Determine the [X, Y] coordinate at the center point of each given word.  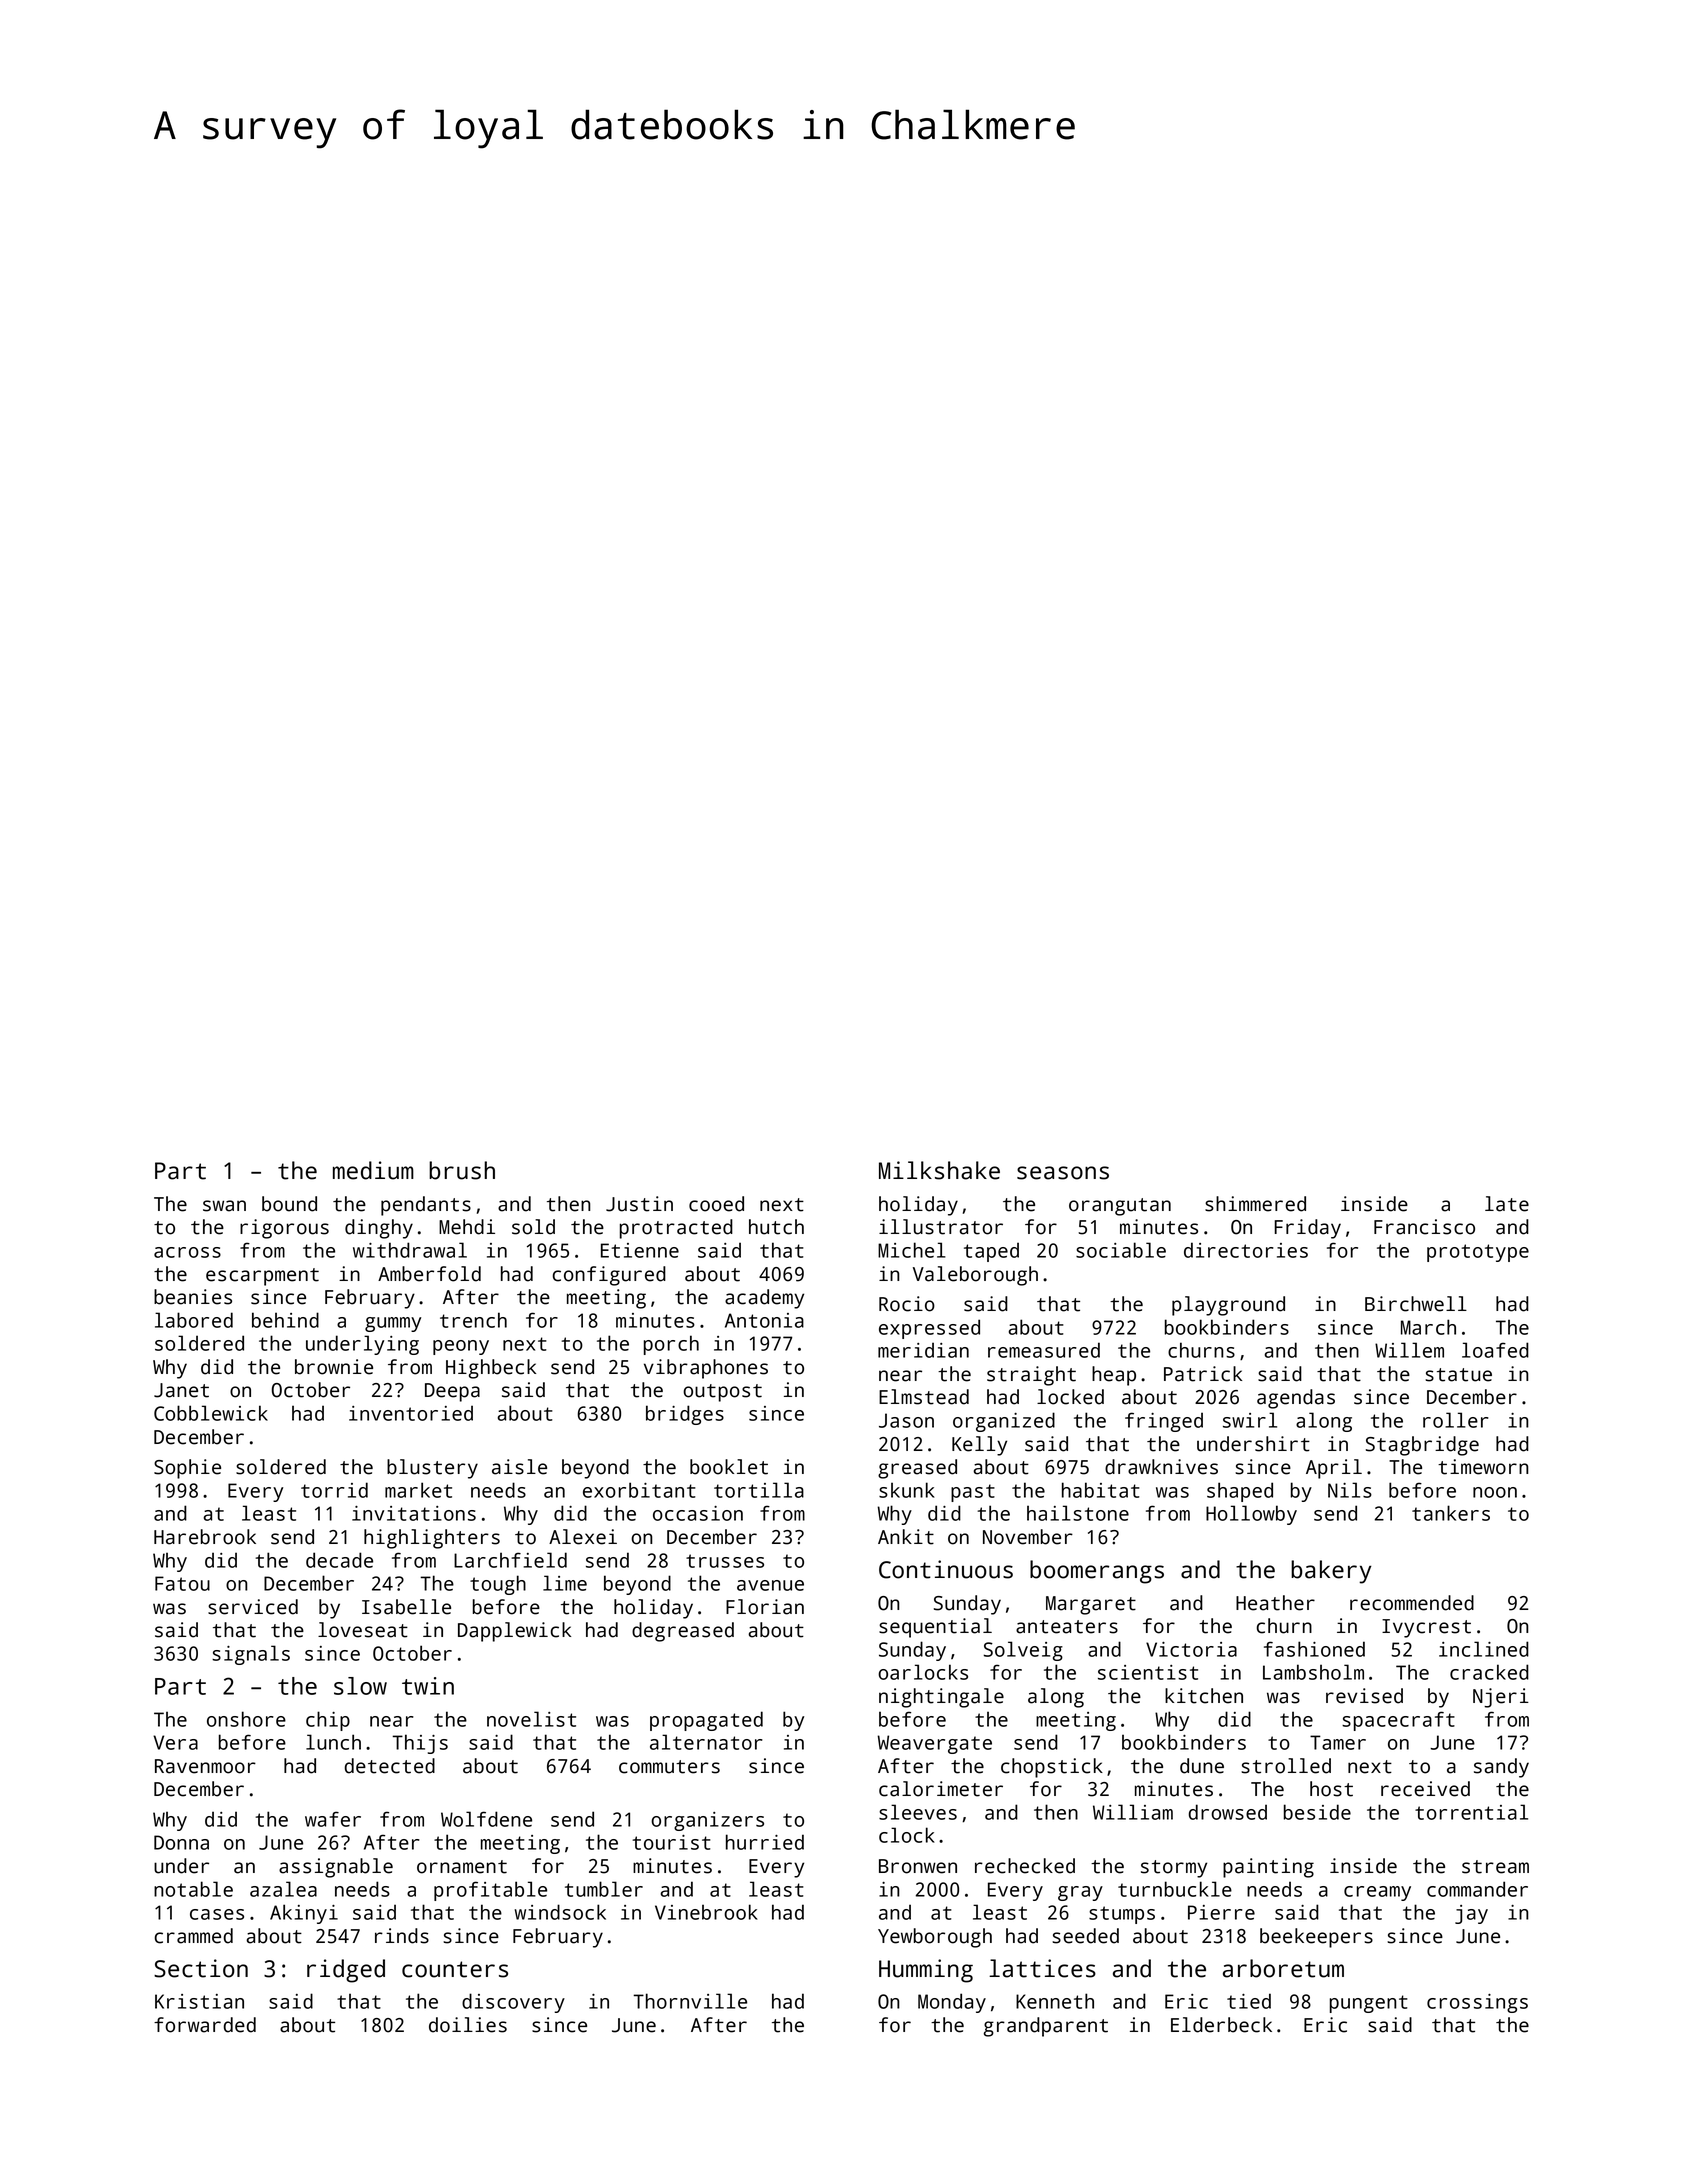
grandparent [1046, 2027]
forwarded [205, 2025]
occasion [698, 1513]
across [187, 1252]
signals [251, 1655]
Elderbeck [1221, 2025]
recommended [1412, 1603]
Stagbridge [1422, 1446]
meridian [923, 1350]
